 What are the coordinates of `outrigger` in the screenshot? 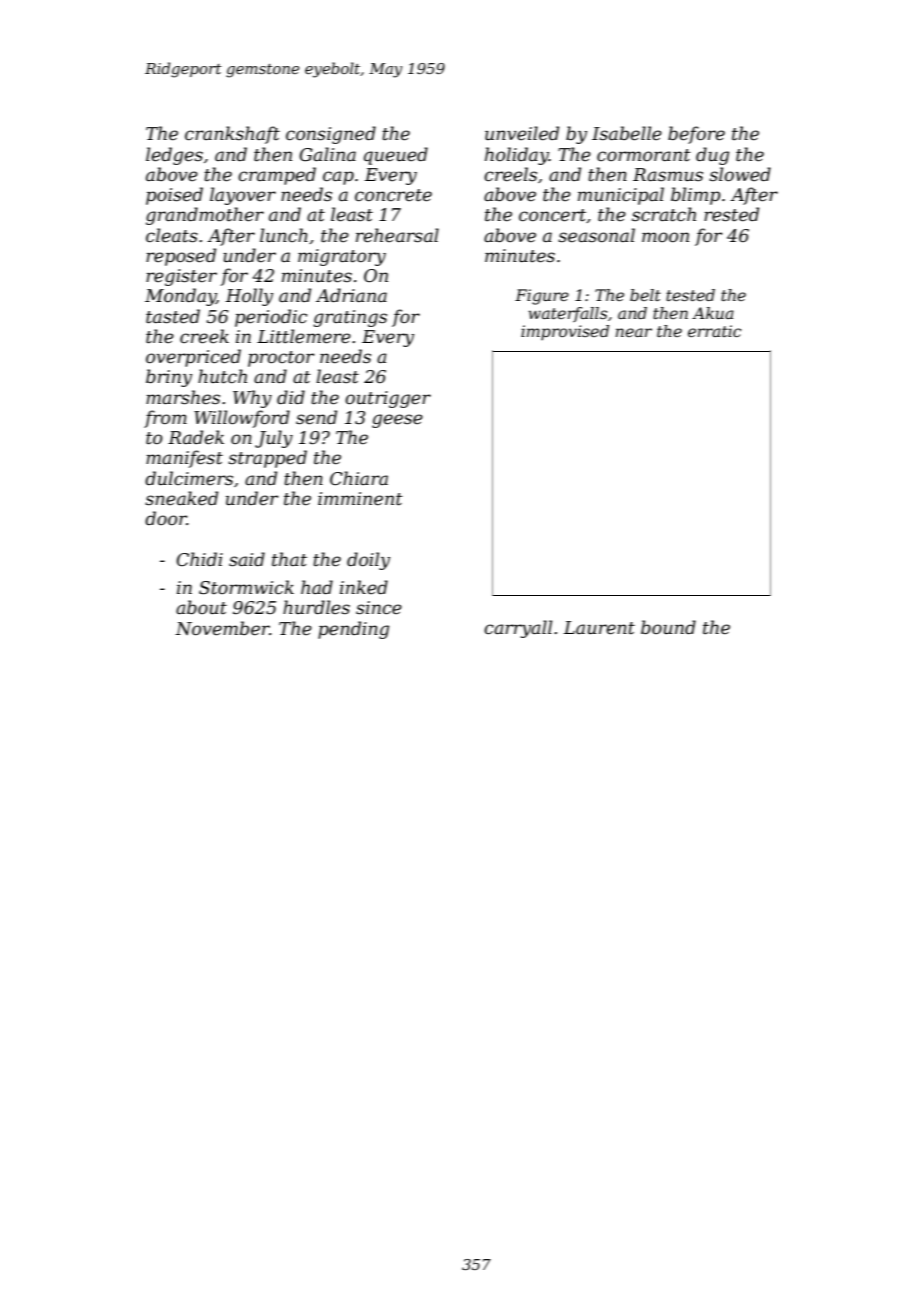 It's located at (388, 399).
